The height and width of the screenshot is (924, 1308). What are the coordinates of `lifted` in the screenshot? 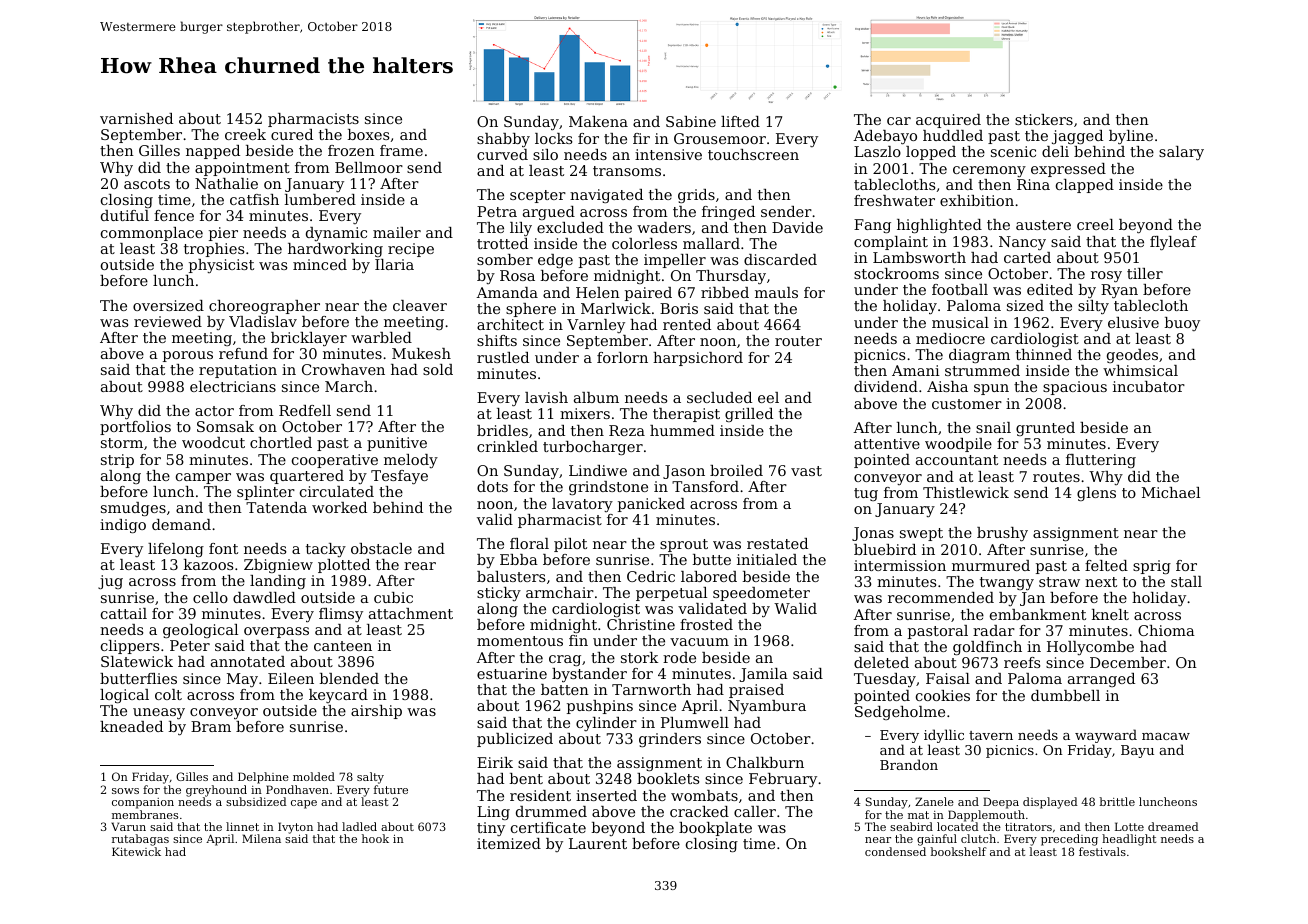 It's located at (740, 121).
